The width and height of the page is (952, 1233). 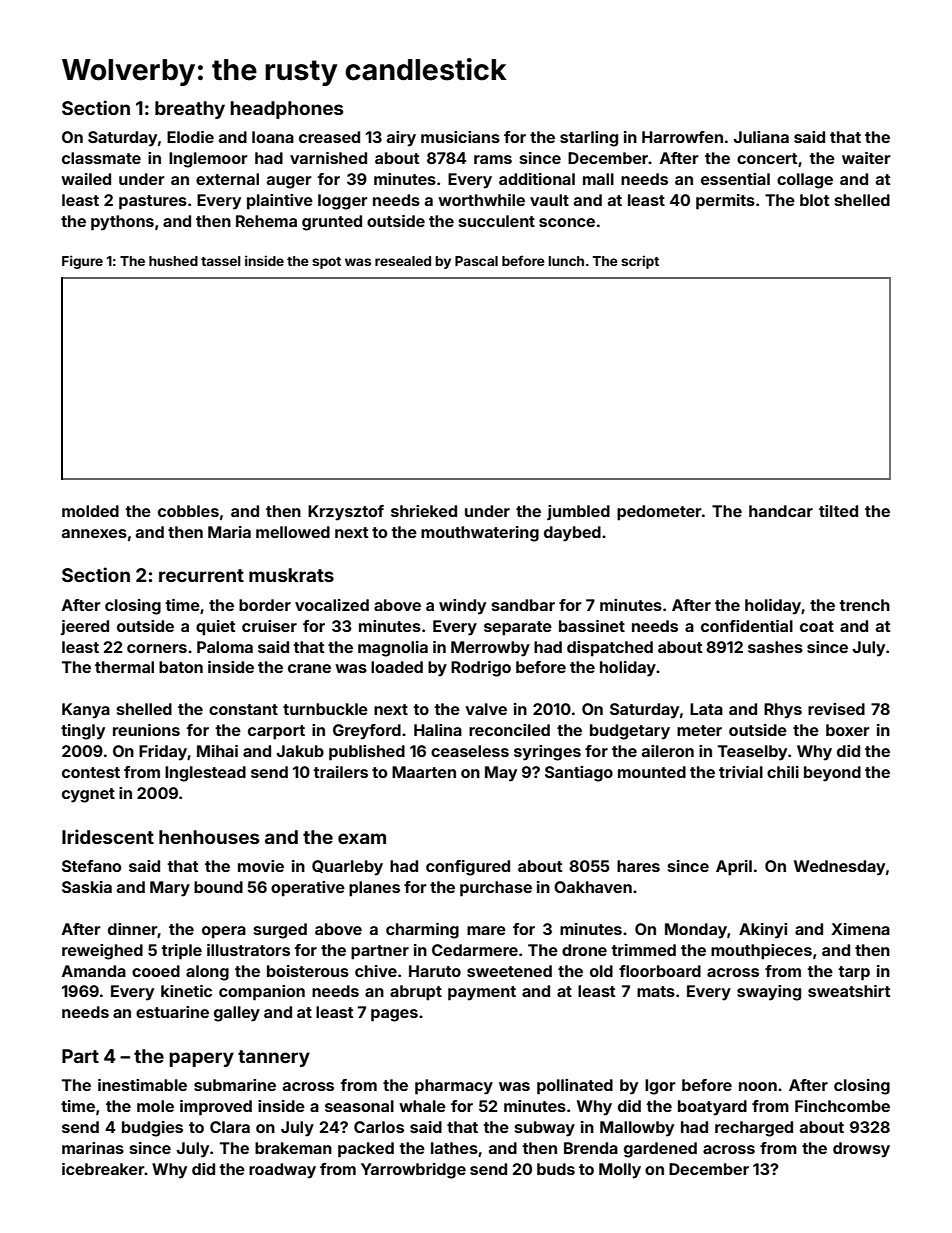 What do you see at coordinates (454, 1148) in the page?
I see `lathes` at bounding box center [454, 1148].
